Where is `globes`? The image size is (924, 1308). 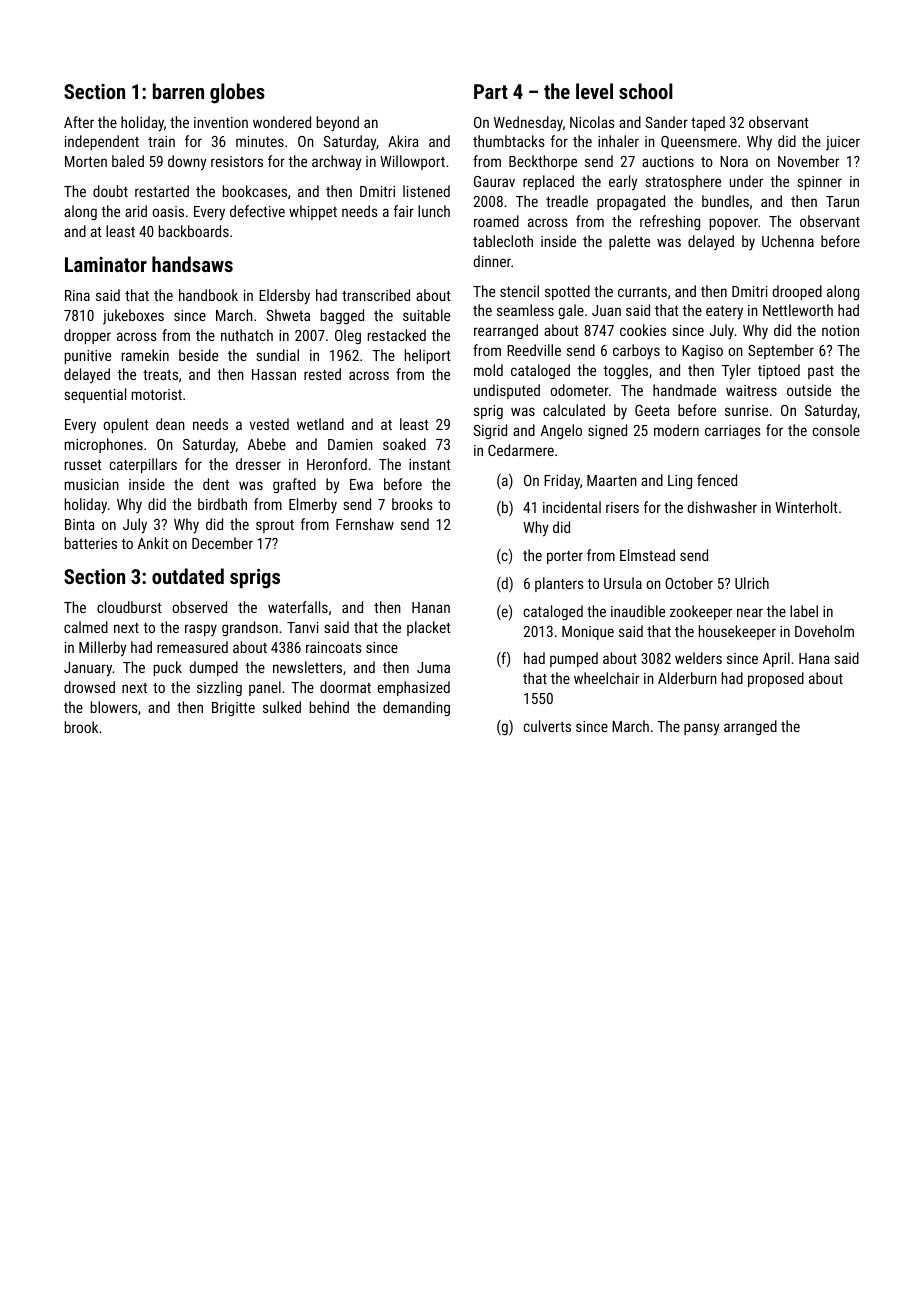 globes is located at coordinates (237, 93).
